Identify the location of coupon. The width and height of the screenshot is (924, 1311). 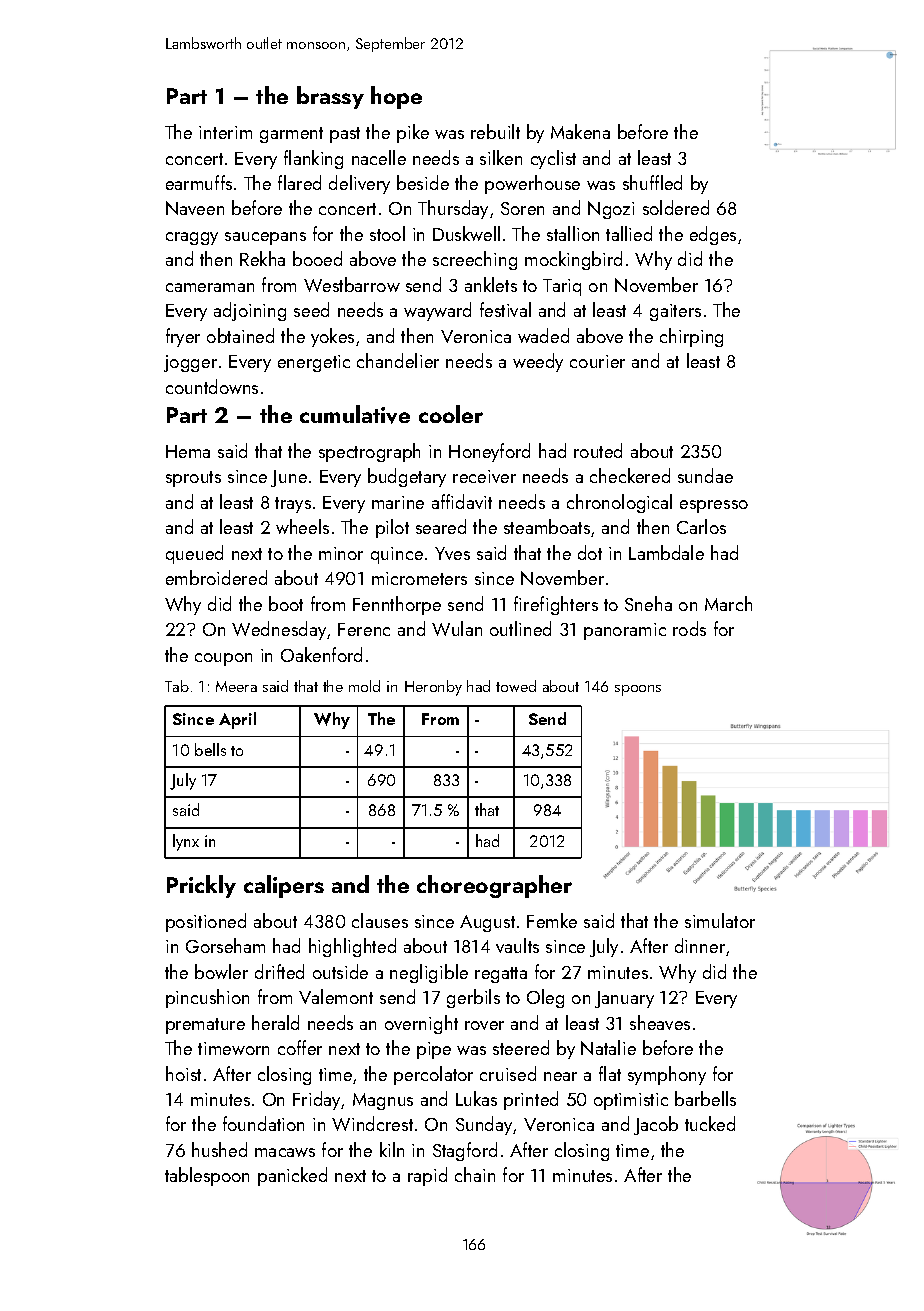
(223, 659).
